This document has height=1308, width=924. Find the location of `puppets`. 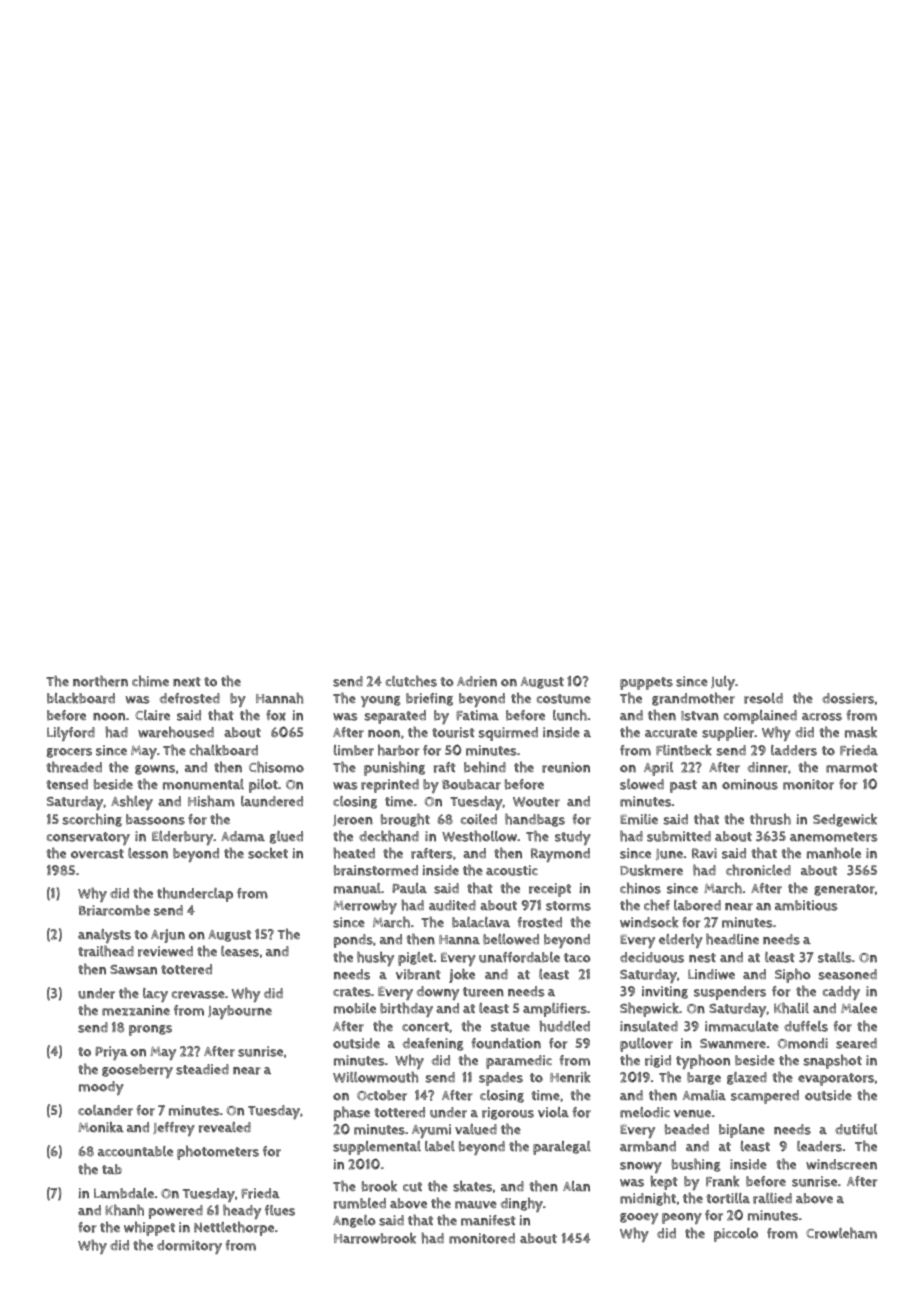

puppets is located at coordinates (646, 683).
